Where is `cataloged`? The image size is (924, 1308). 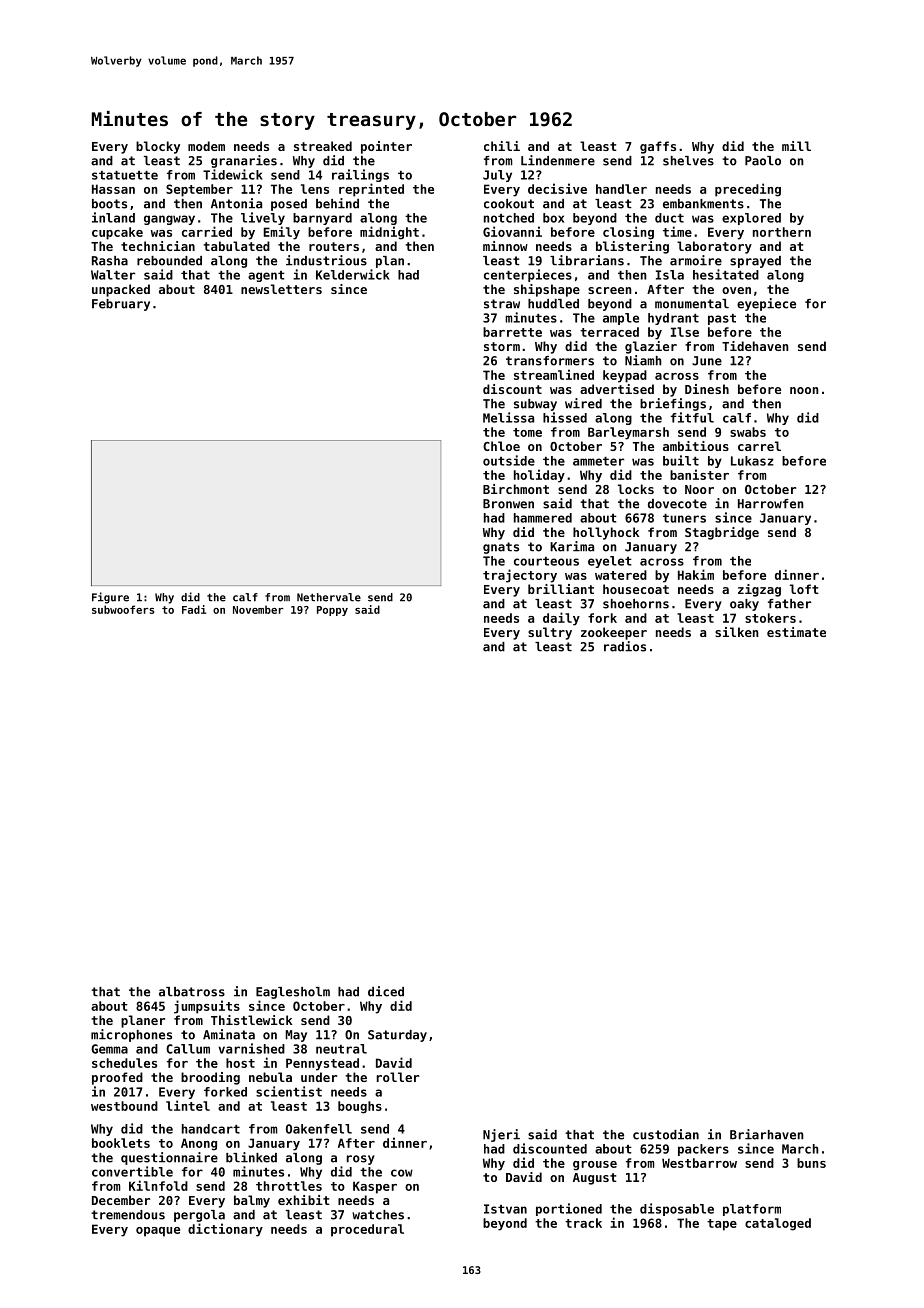
cataloged is located at coordinates (778, 1224).
